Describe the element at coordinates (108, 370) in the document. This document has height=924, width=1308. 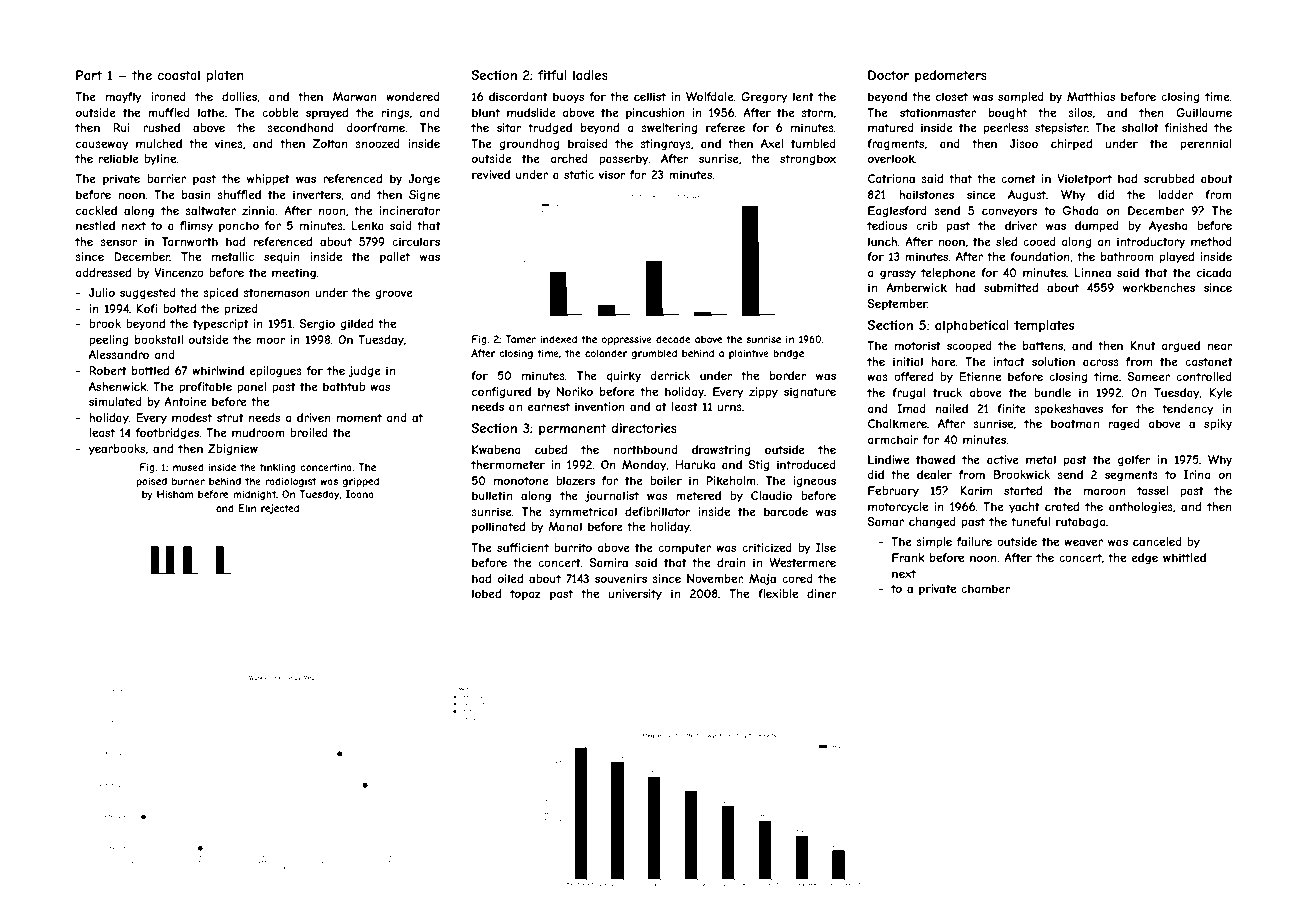
I see `Robert` at that location.
